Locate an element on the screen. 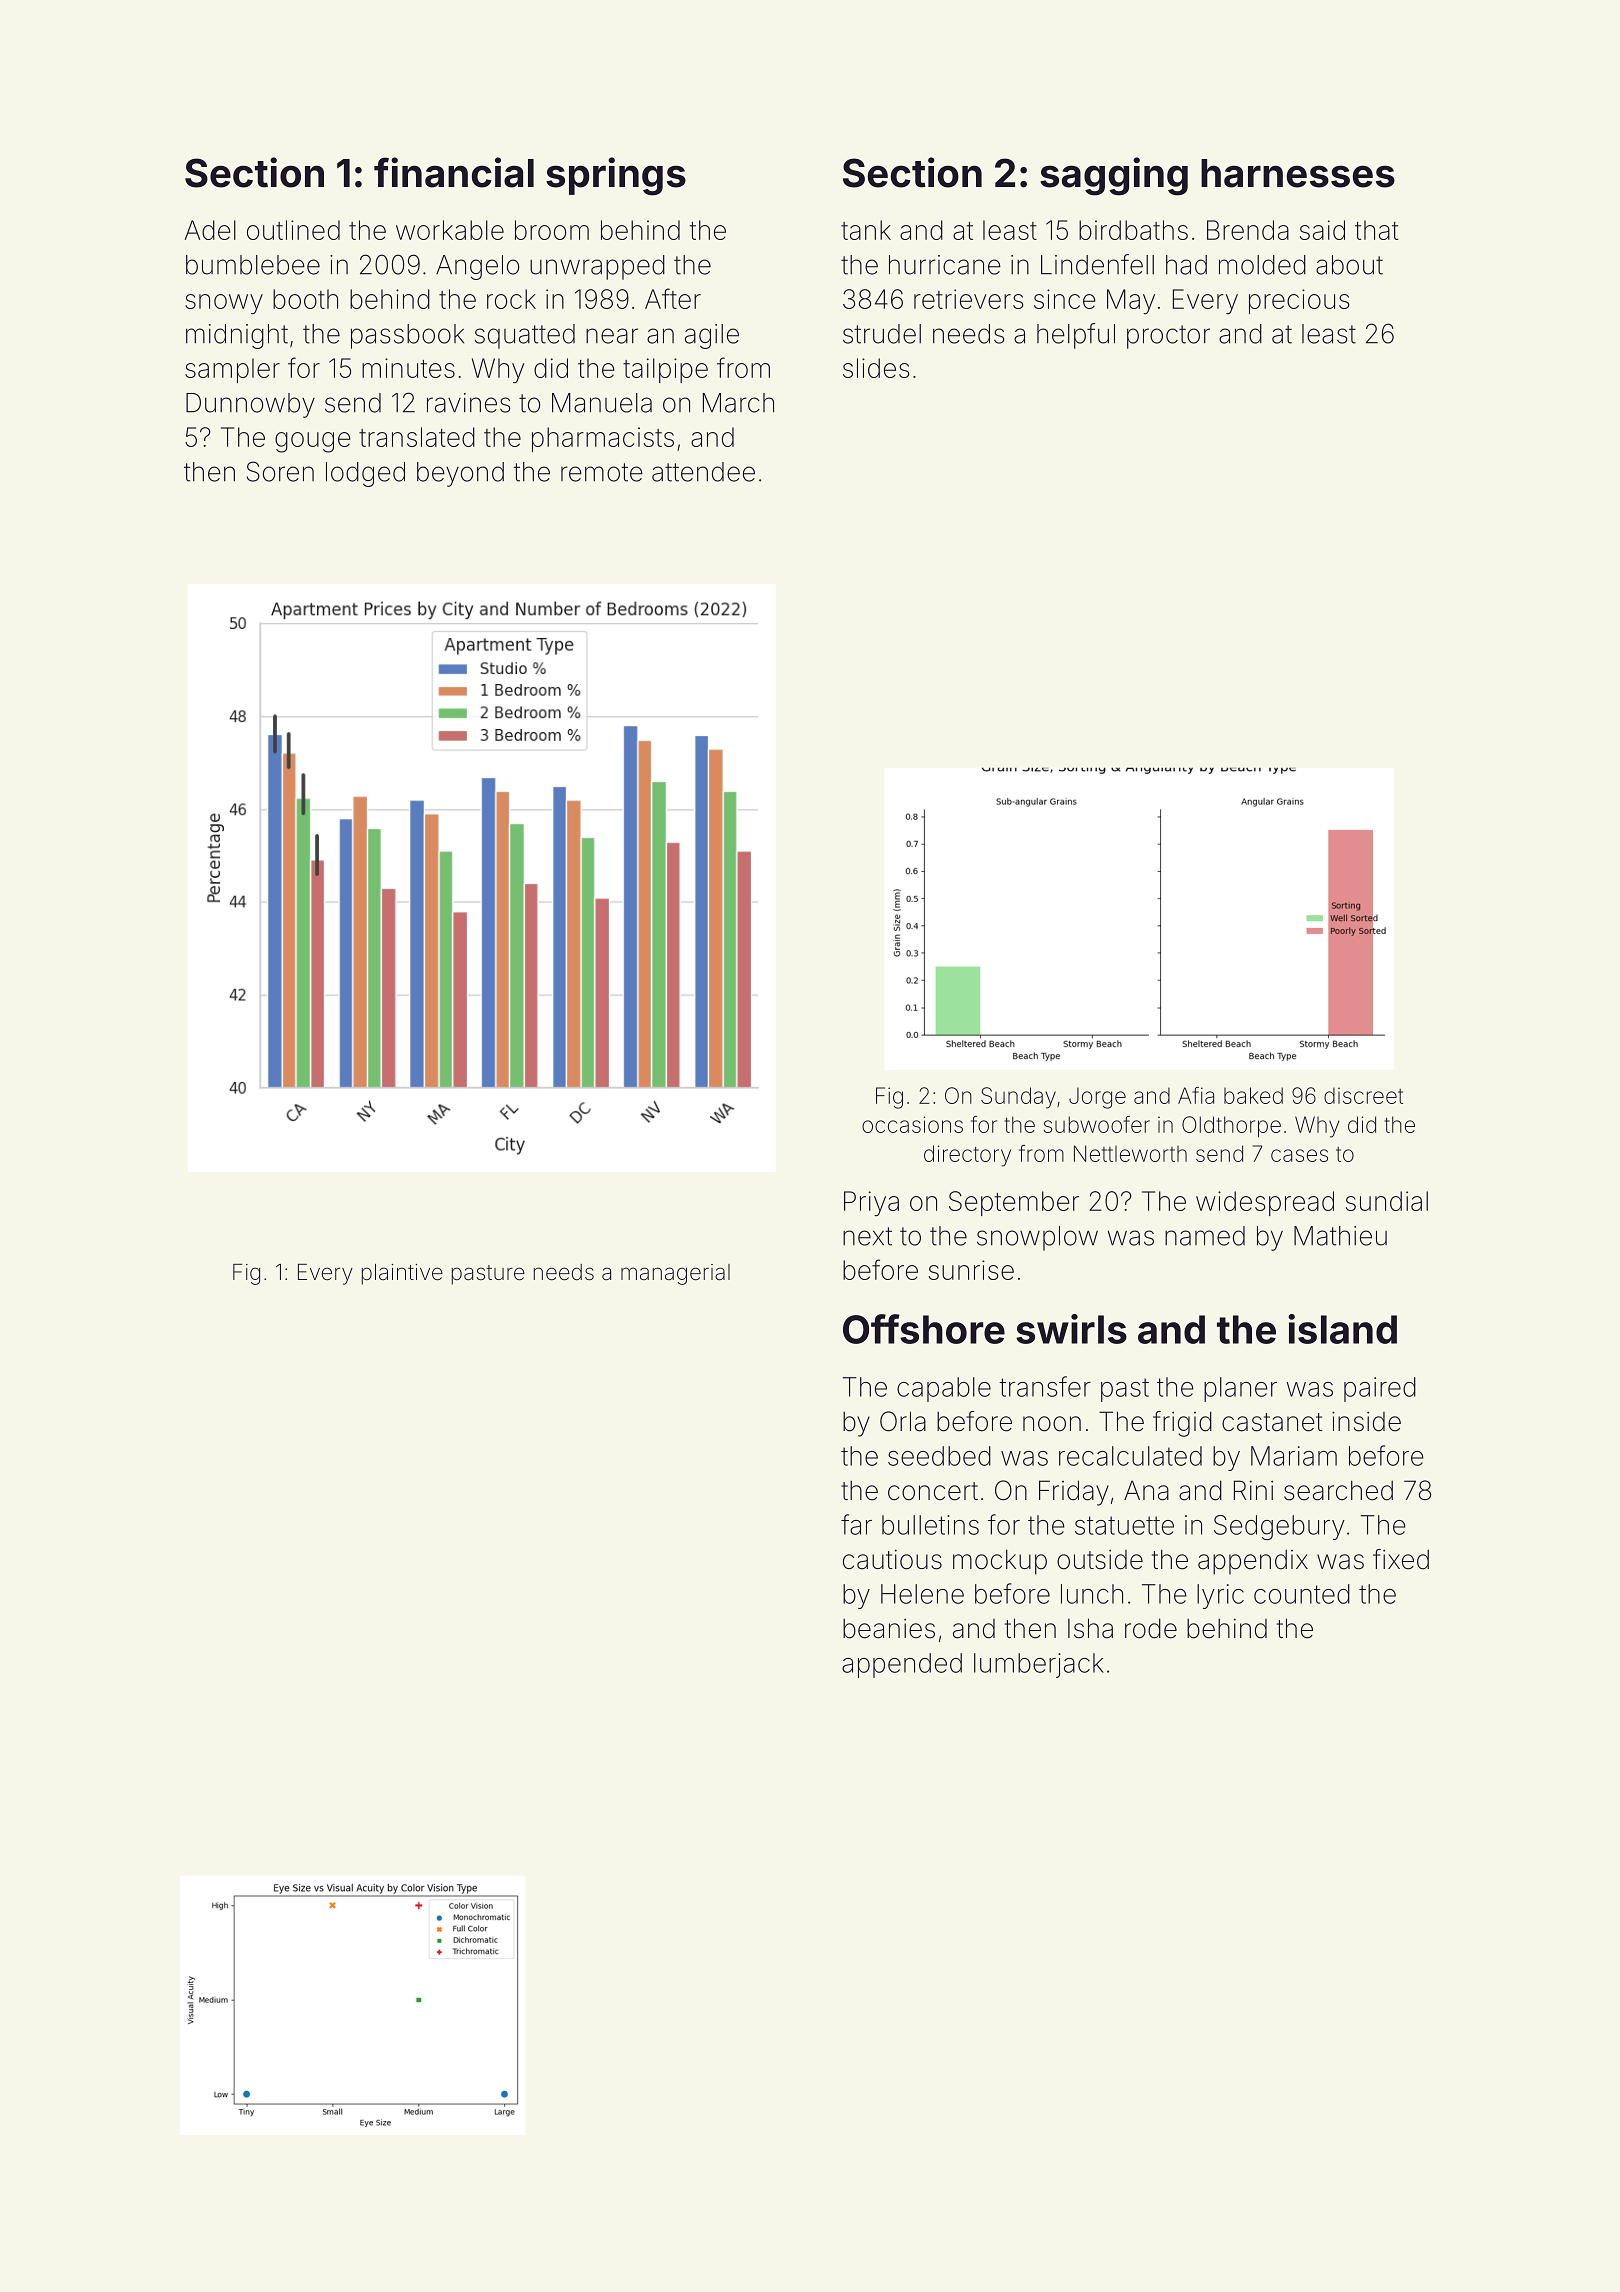 The height and width of the screenshot is (2292, 1620). Offshore is located at coordinates (924, 1329).
